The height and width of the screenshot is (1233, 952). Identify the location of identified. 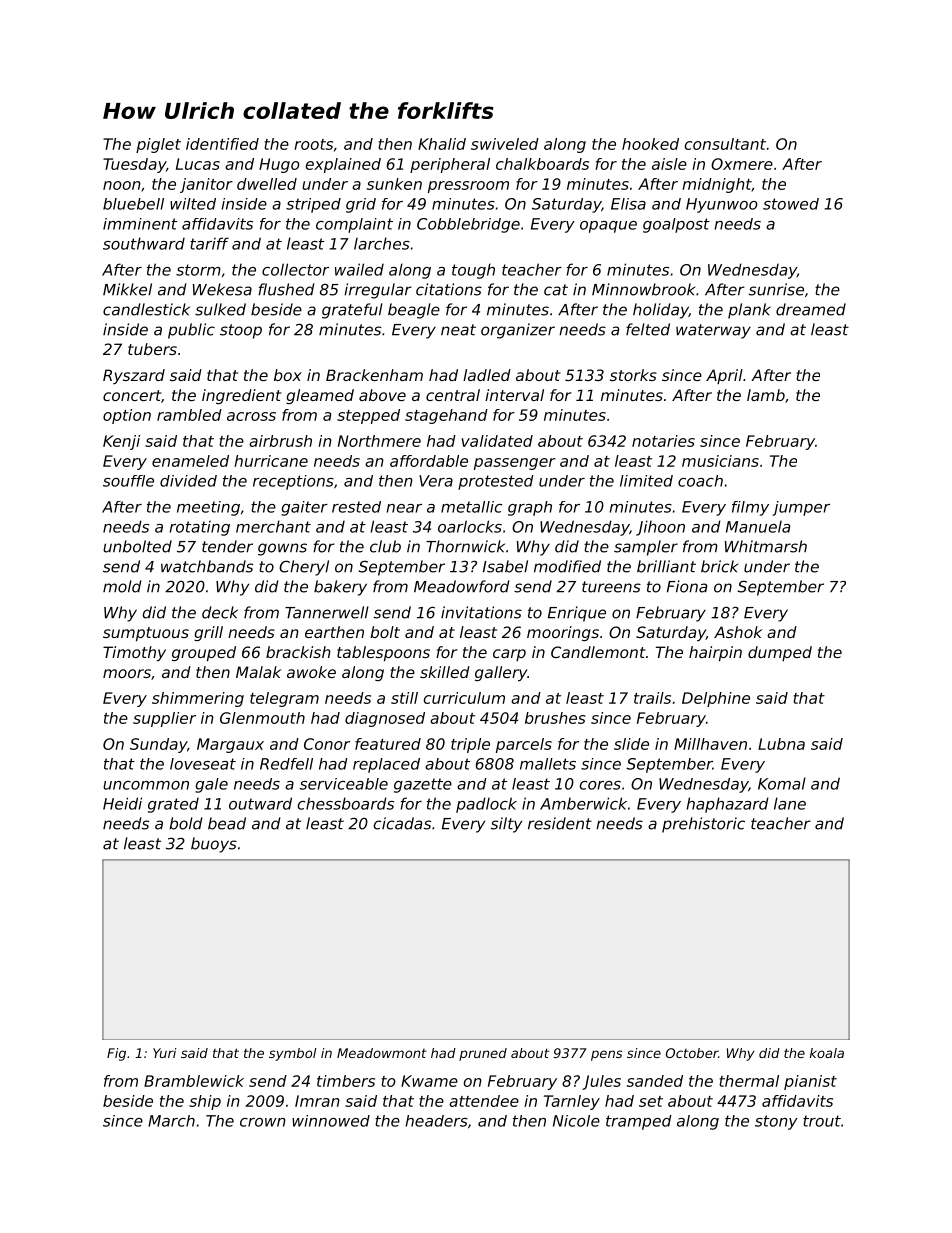
(222, 144).
